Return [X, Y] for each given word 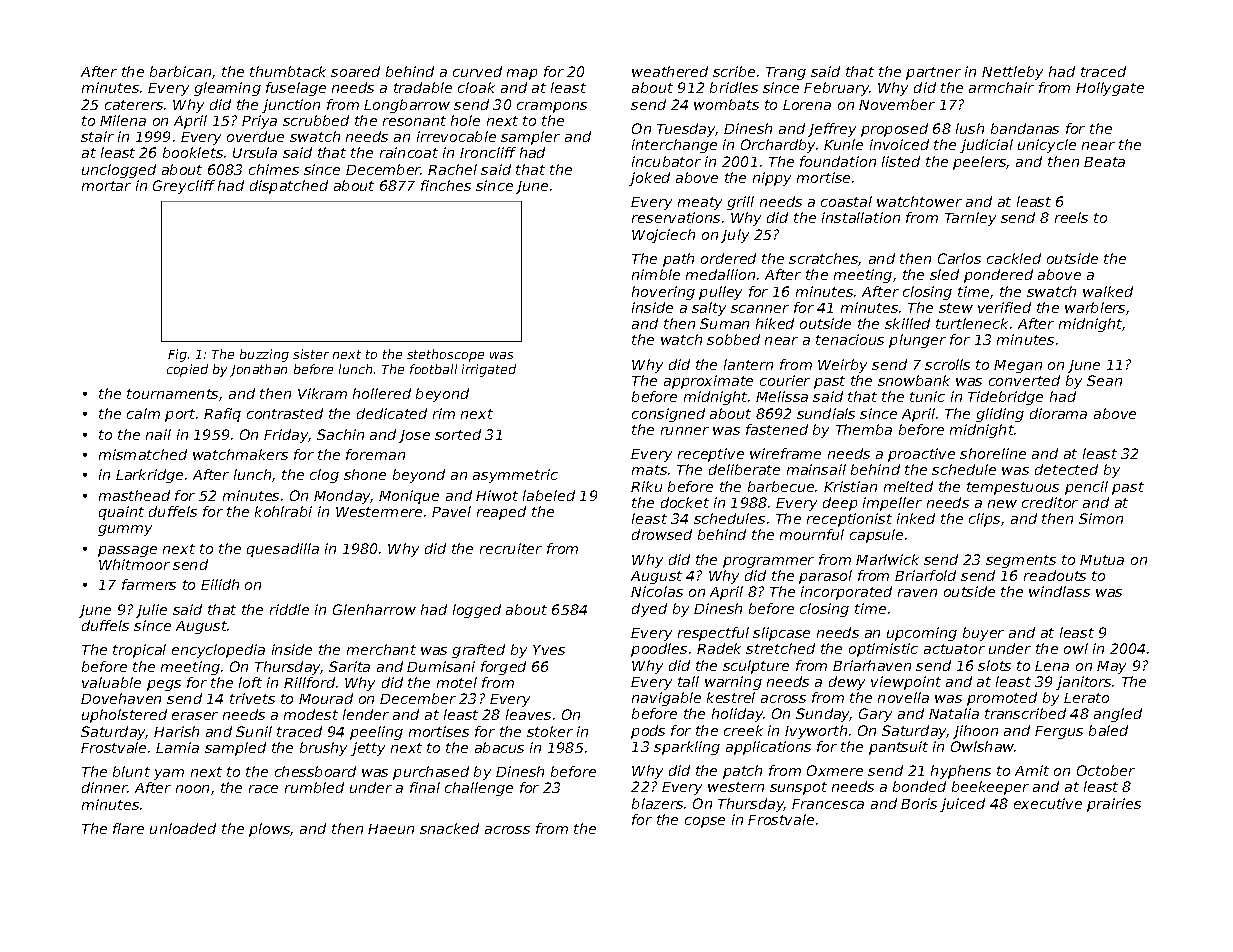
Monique [409, 497]
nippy [772, 179]
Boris [919, 803]
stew [956, 308]
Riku [646, 486]
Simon [1101, 518]
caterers [134, 105]
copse [705, 822]
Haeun [391, 829]
